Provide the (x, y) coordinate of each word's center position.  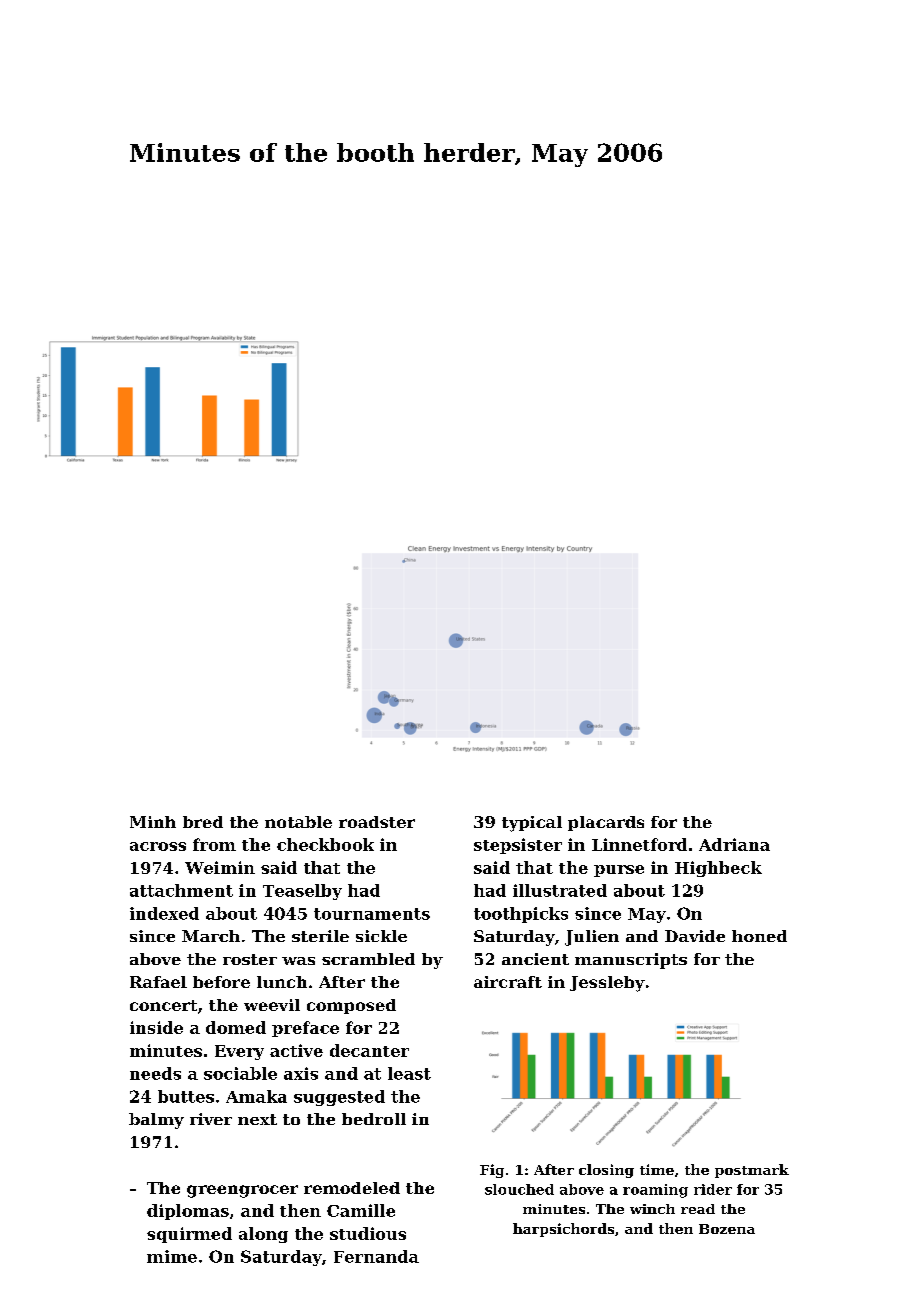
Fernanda (376, 1256)
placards (606, 823)
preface (305, 1029)
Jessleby (607, 984)
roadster (377, 822)
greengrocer (242, 1191)
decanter (369, 1050)
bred (203, 822)
